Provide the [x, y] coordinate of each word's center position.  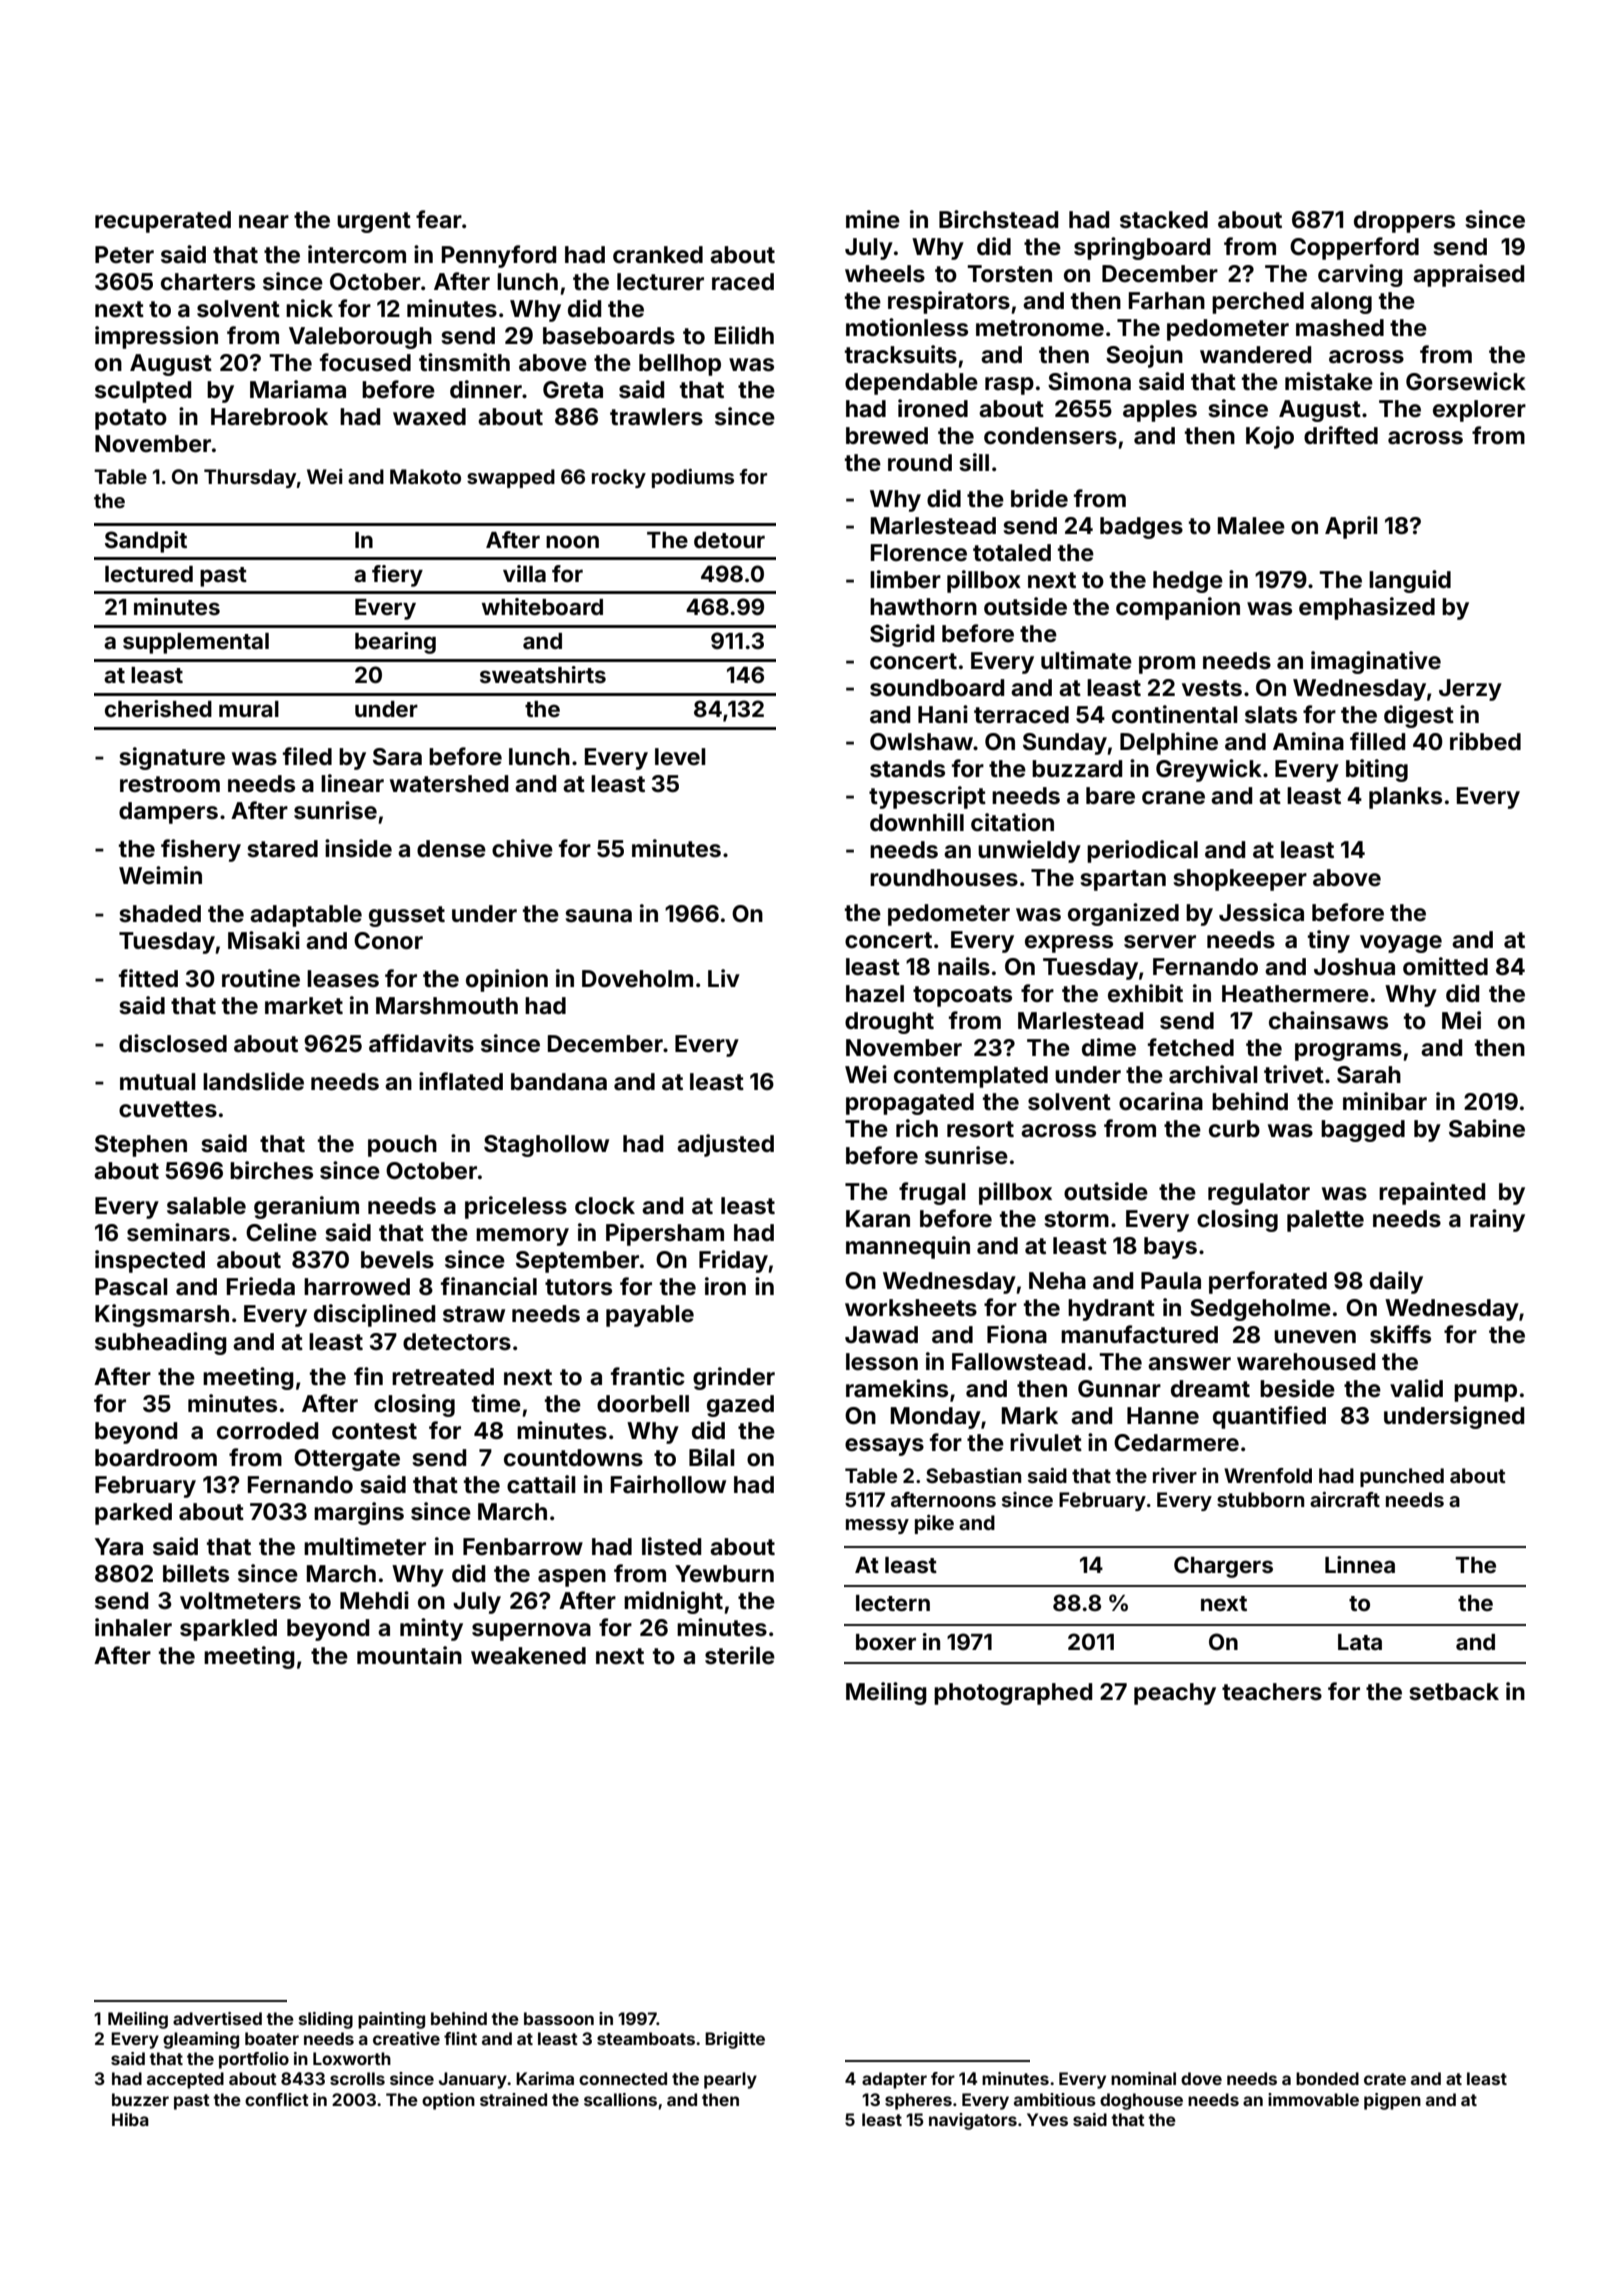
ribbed [1485, 741]
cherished [158, 709]
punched [1402, 1477]
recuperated [163, 222]
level [680, 757]
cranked [658, 255]
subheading [161, 1343]
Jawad [881, 1334]
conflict [277, 2099]
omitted [1445, 966]
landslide [253, 1081]
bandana [559, 1081]
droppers [1404, 222]
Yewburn [724, 1573]
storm [1076, 1219]
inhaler [133, 1627]
